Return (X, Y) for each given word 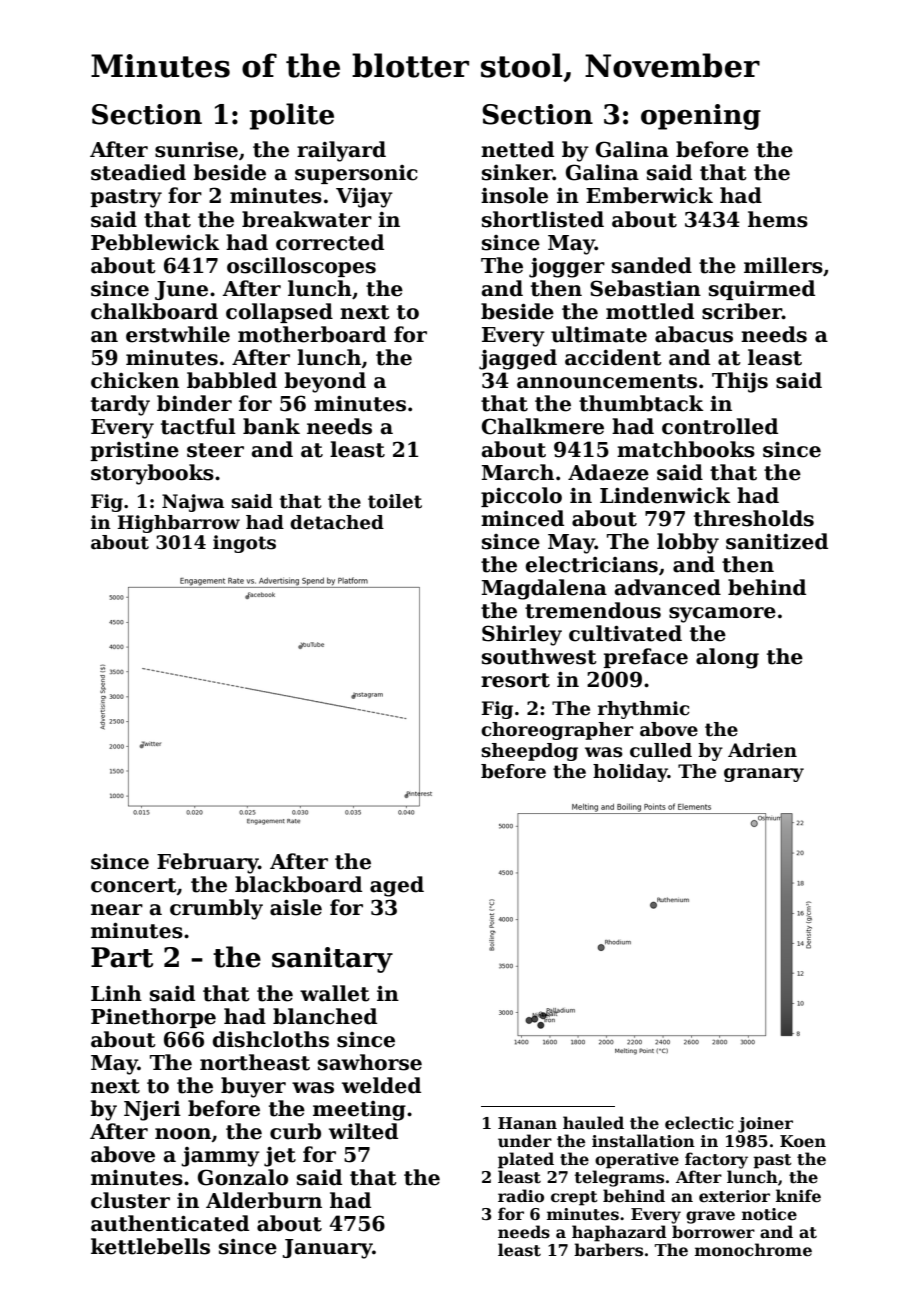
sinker (517, 172)
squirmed (762, 290)
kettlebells (150, 1246)
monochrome (753, 1250)
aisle (296, 907)
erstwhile (178, 334)
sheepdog (529, 752)
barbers (608, 1250)
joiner (765, 1125)
